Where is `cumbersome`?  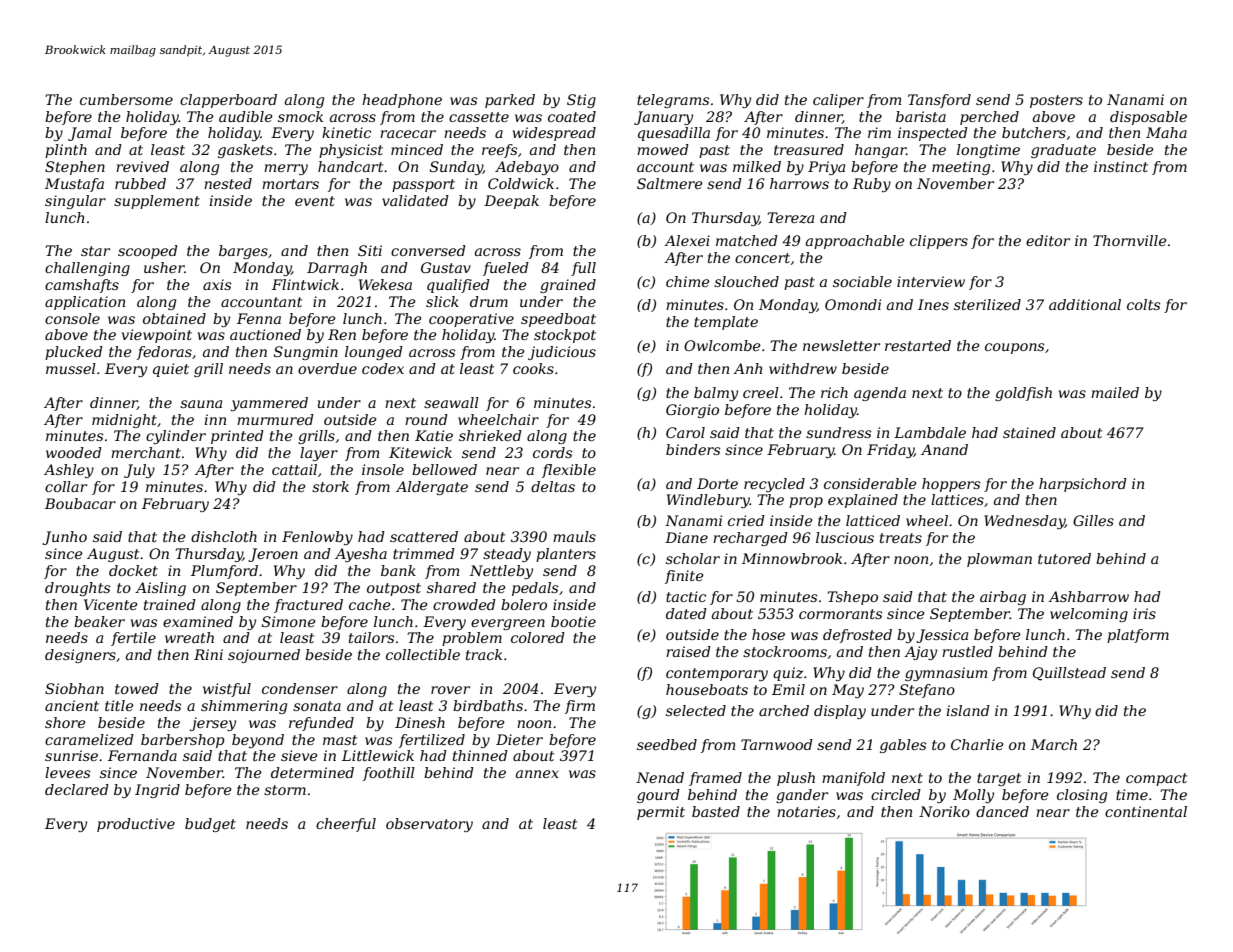
cumbersome is located at coordinates (126, 99).
